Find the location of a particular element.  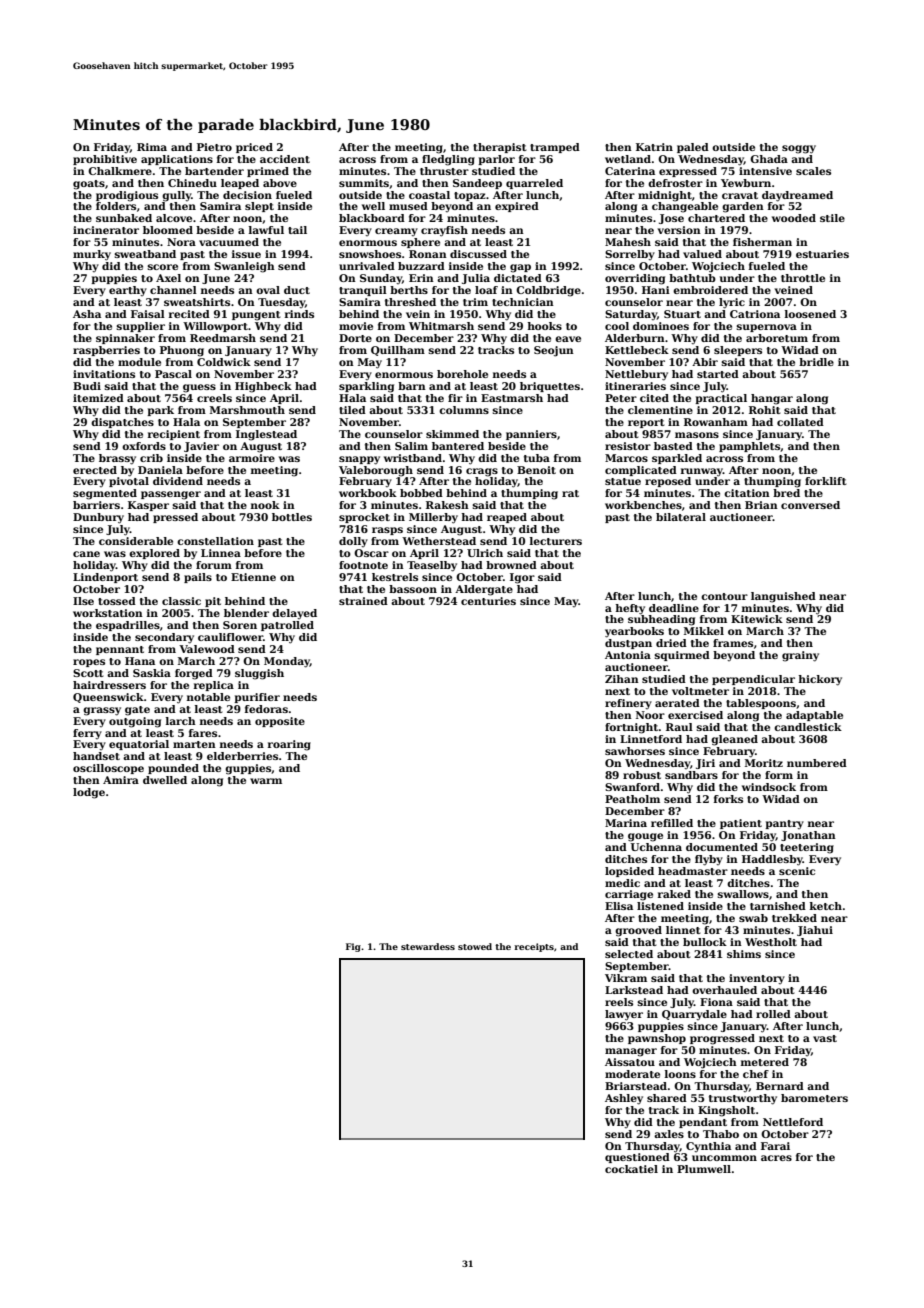

Marina is located at coordinates (626, 823).
